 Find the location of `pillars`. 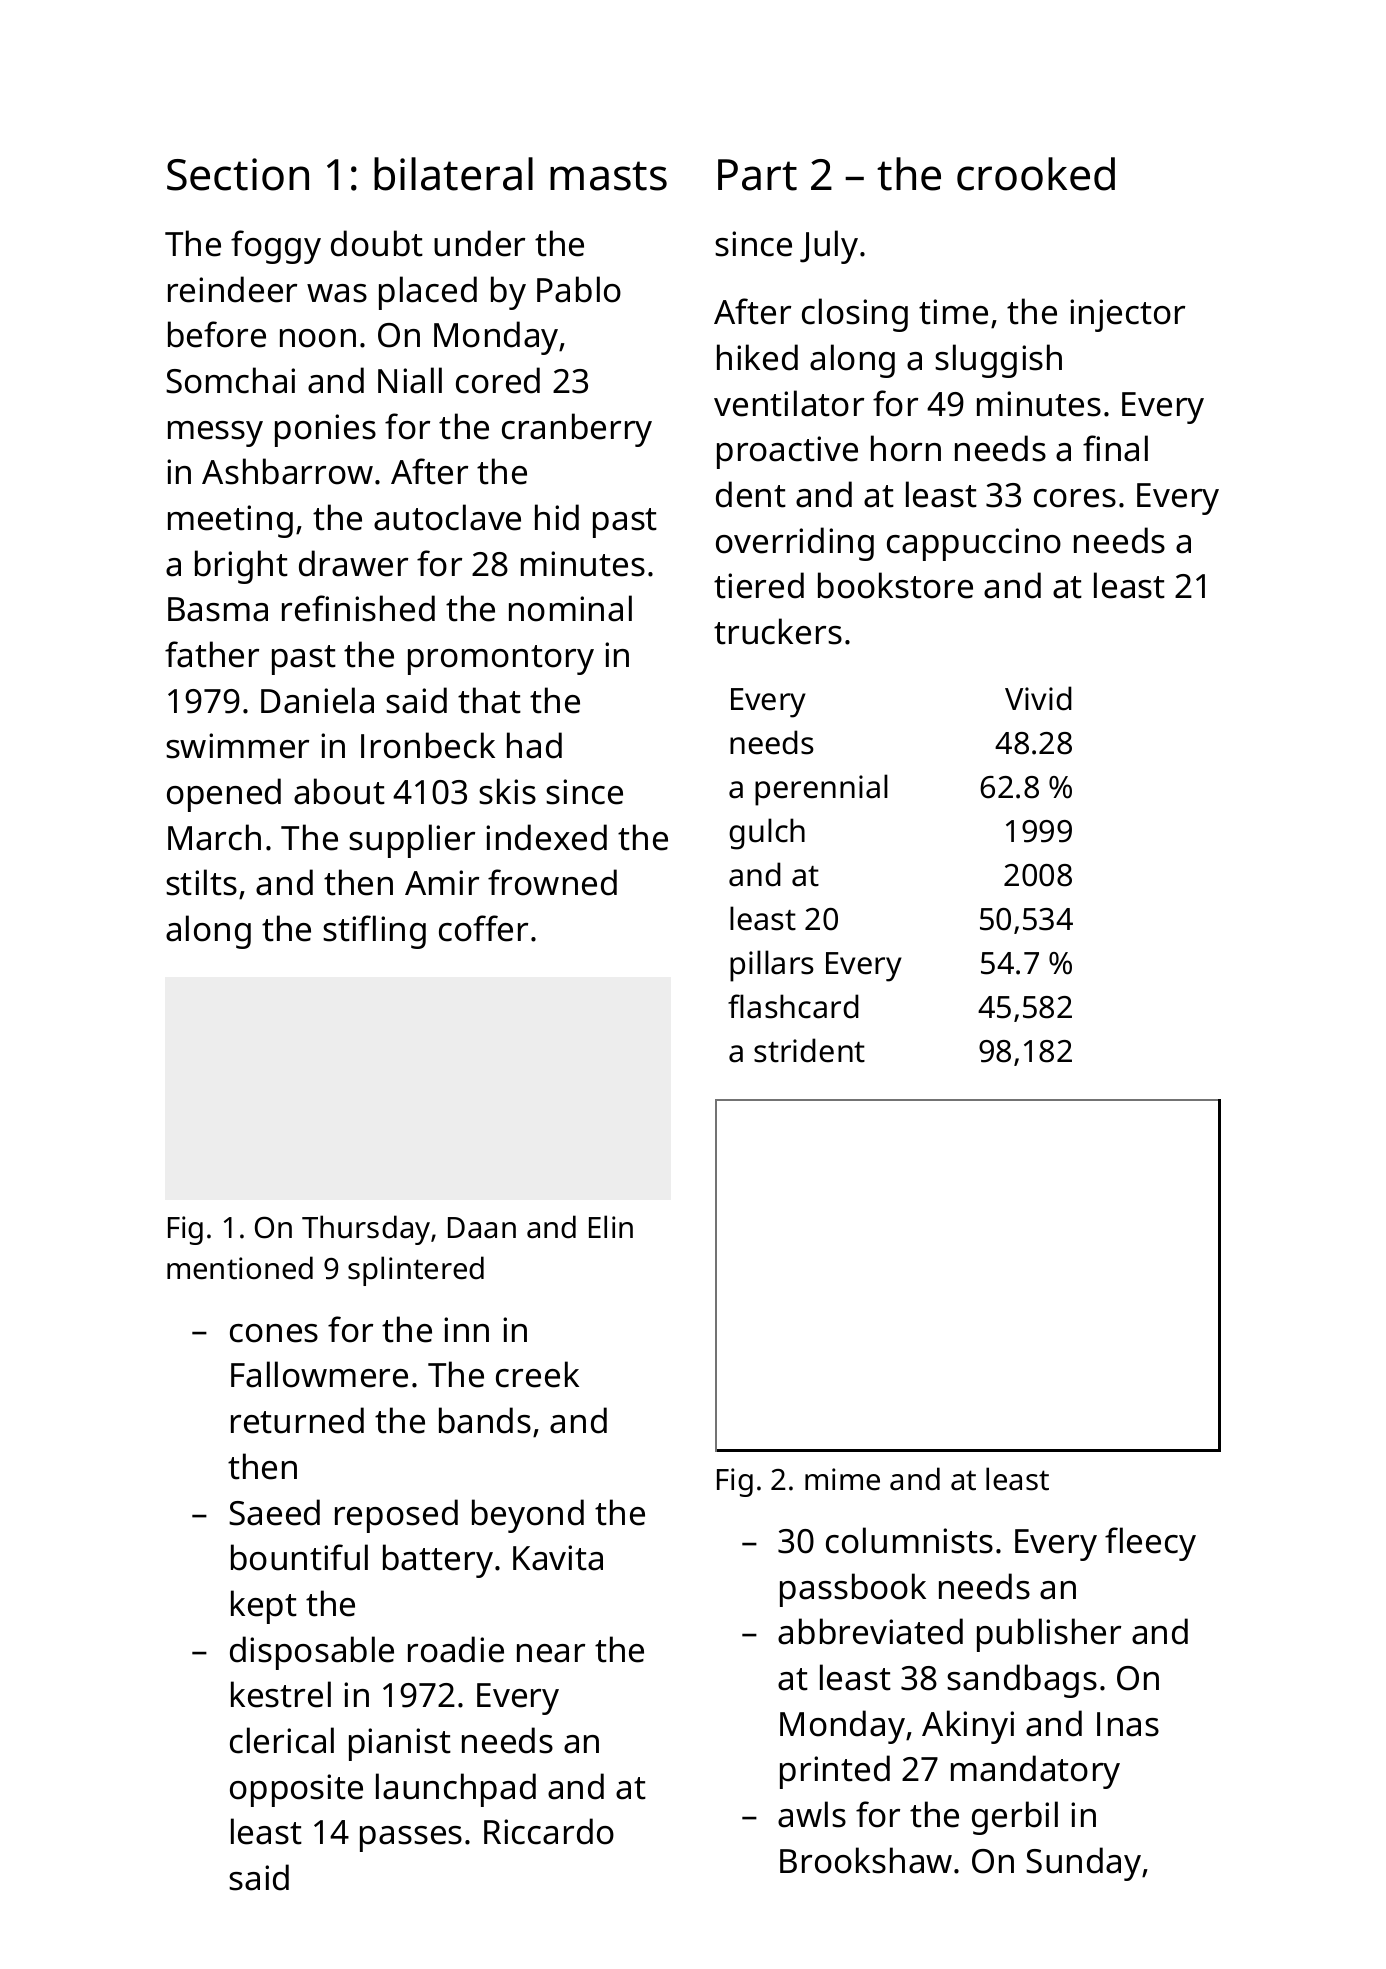

pillars is located at coordinates (772, 966).
